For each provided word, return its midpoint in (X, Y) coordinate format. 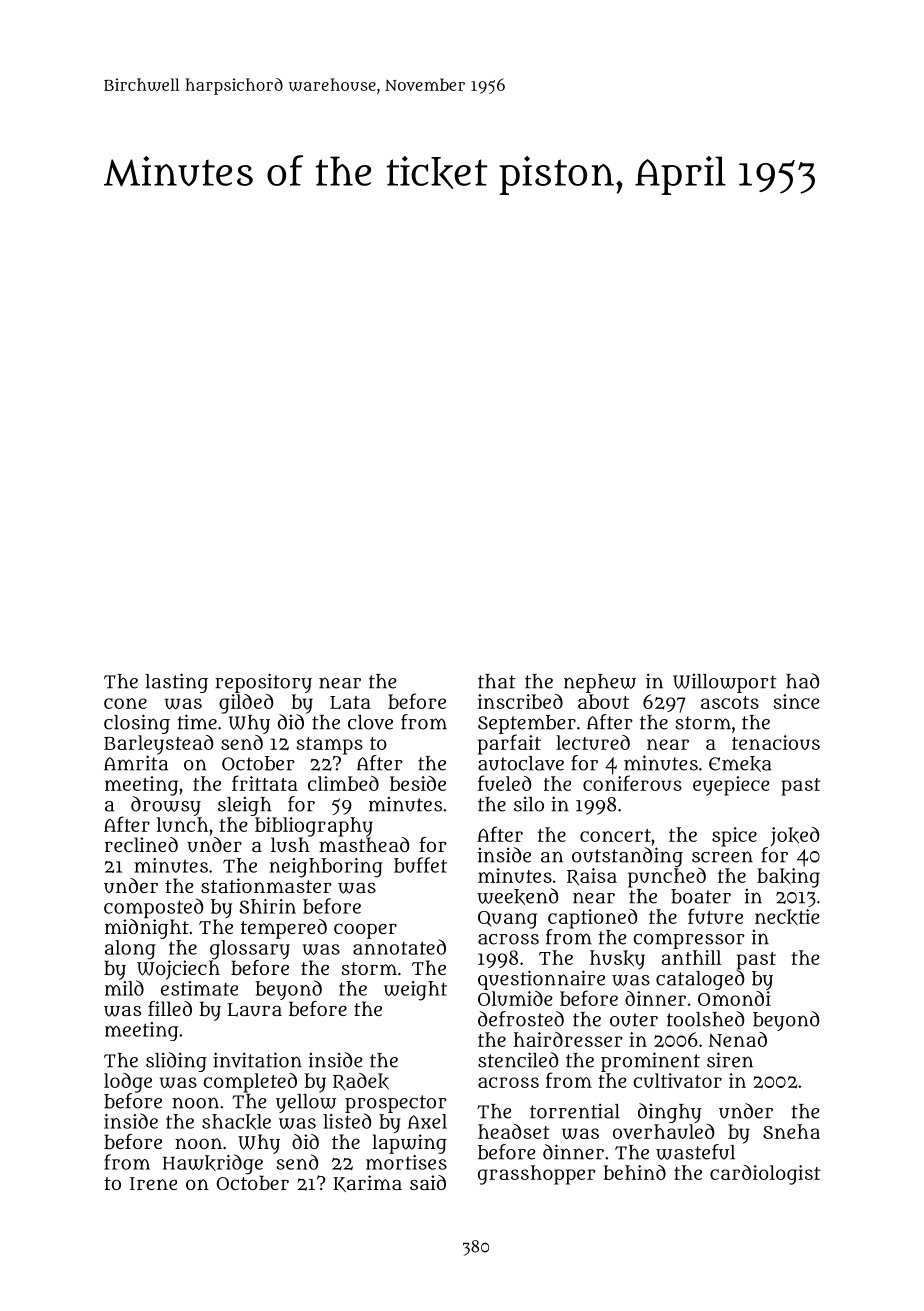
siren (730, 1060)
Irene (153, 1183)
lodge (128, 1083)
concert (615, 835)
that (497, 681)
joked (794, 836)
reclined (141, 844)
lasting (176, 683)
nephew (600, 683)
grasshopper (537, 1175)
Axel (427, 1121)
